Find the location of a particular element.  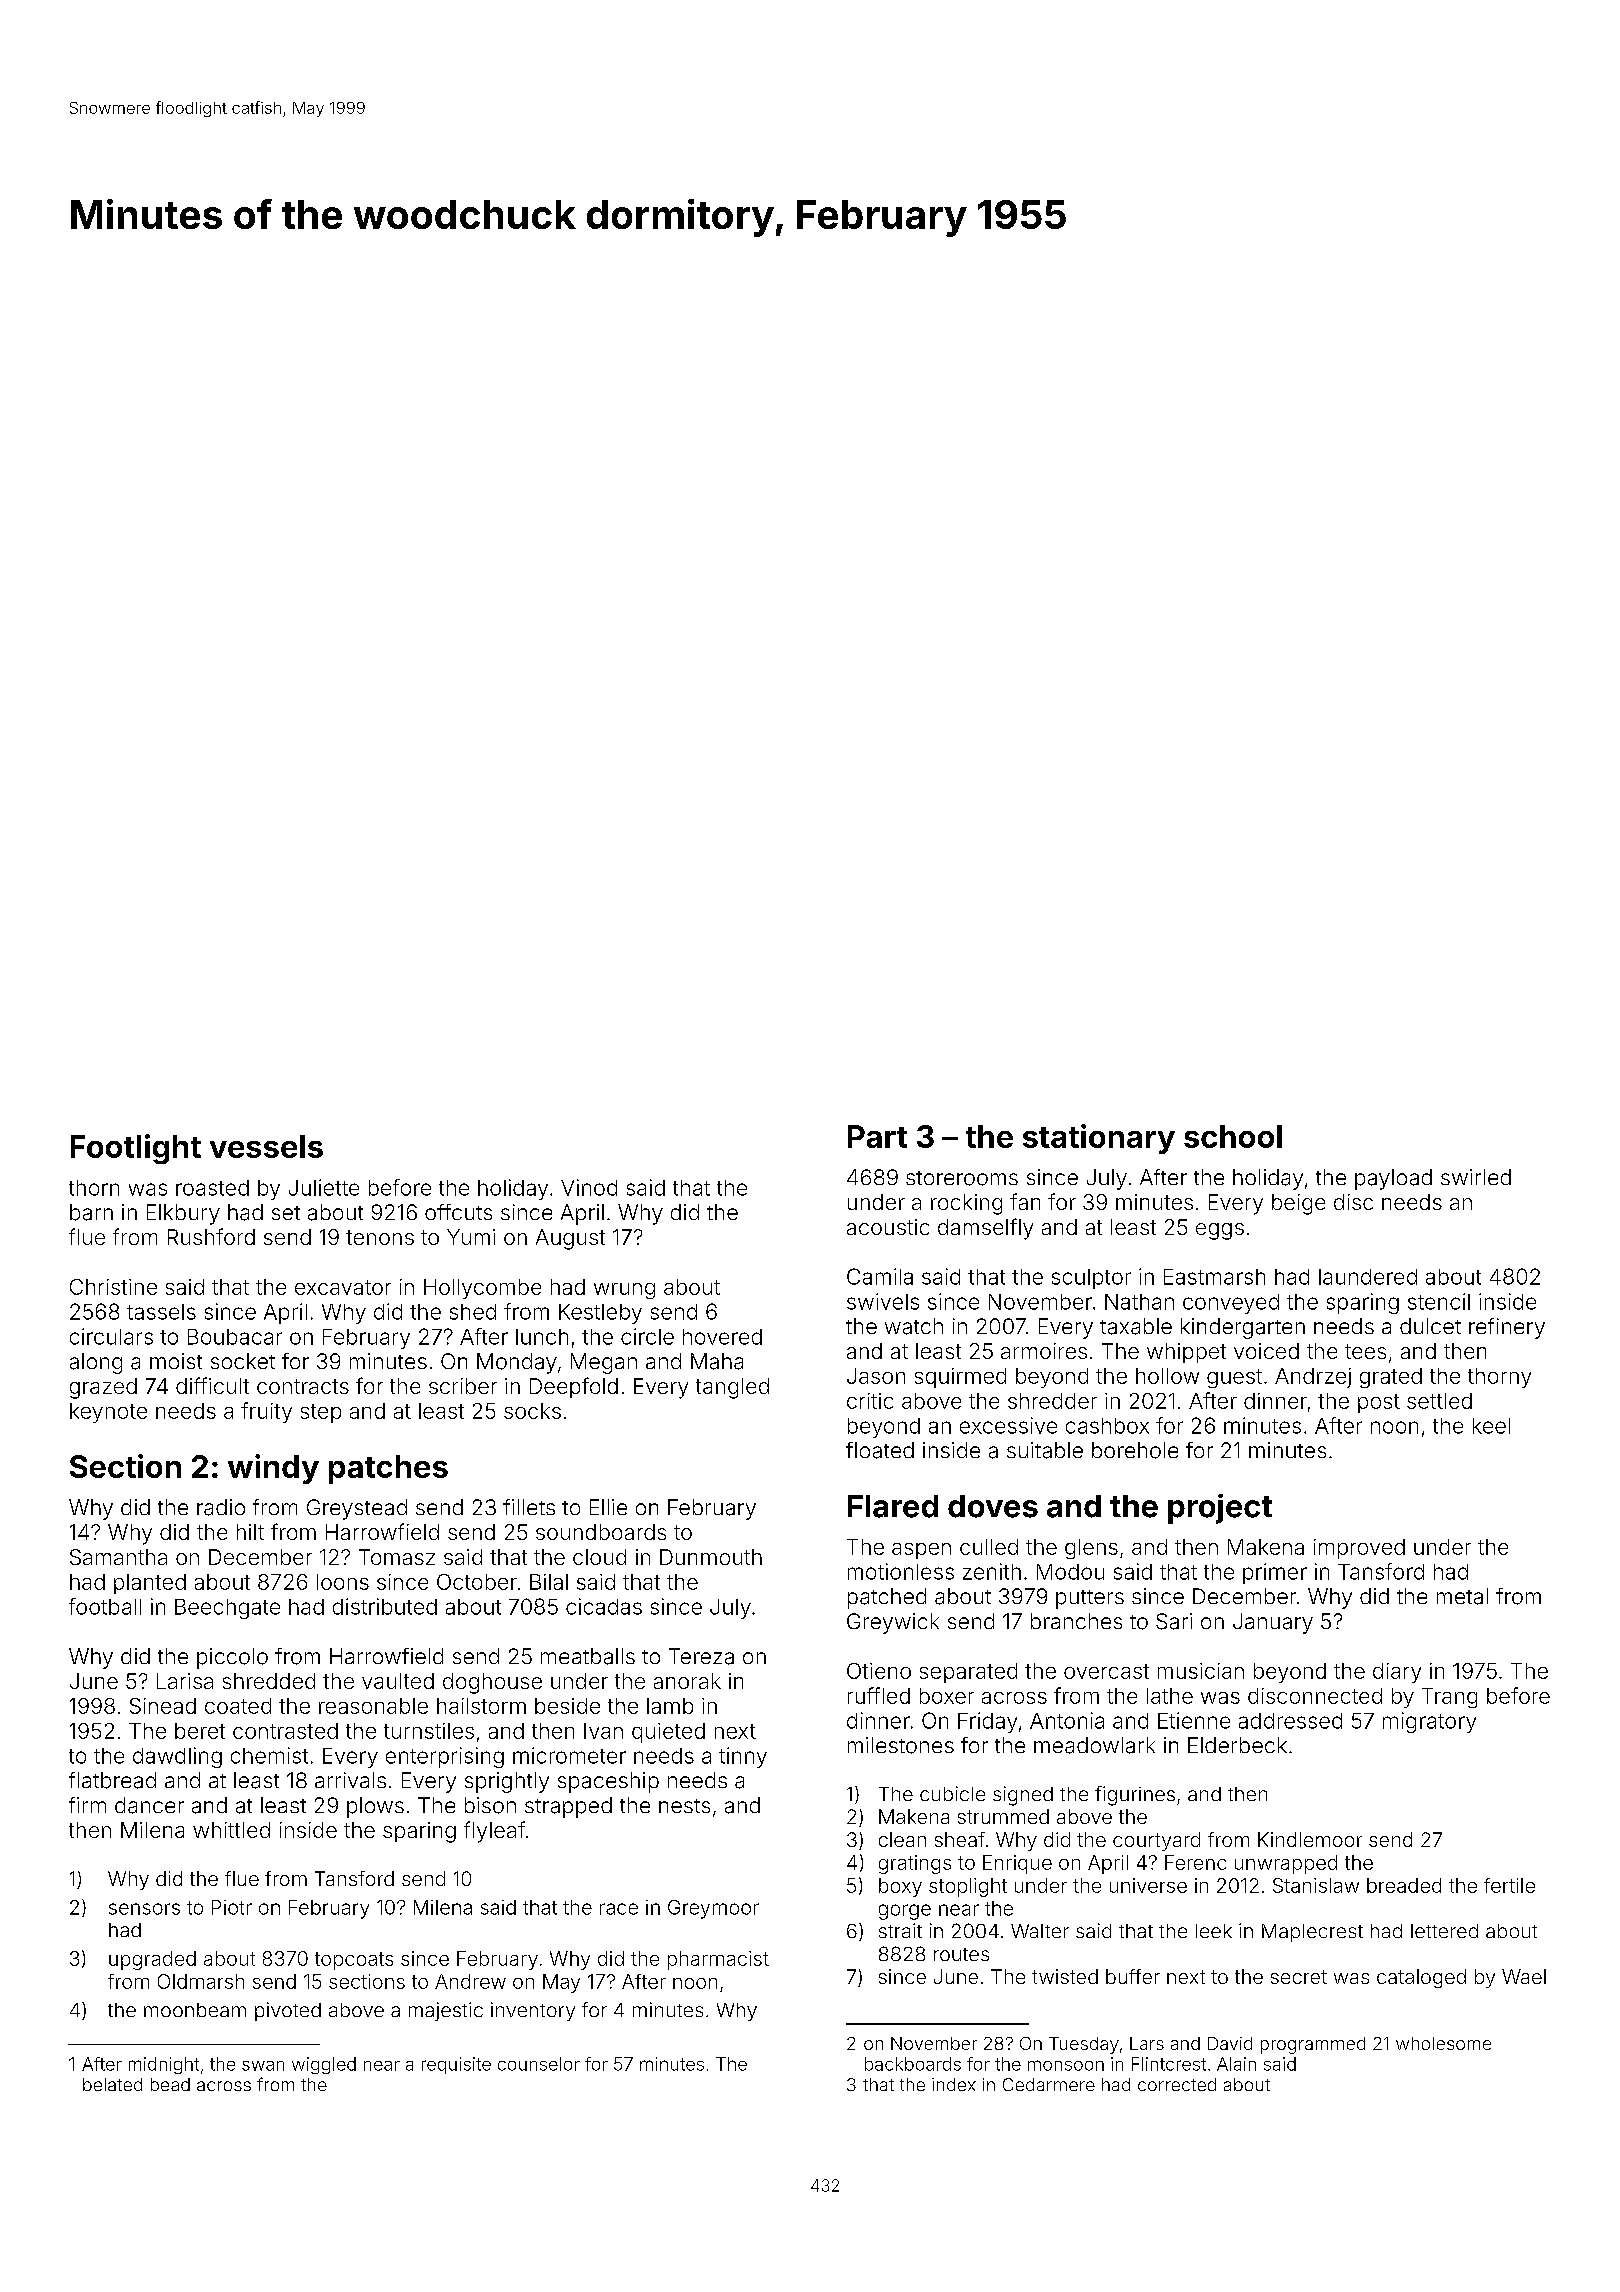

counselor is located at coordinates (539, 2064).
